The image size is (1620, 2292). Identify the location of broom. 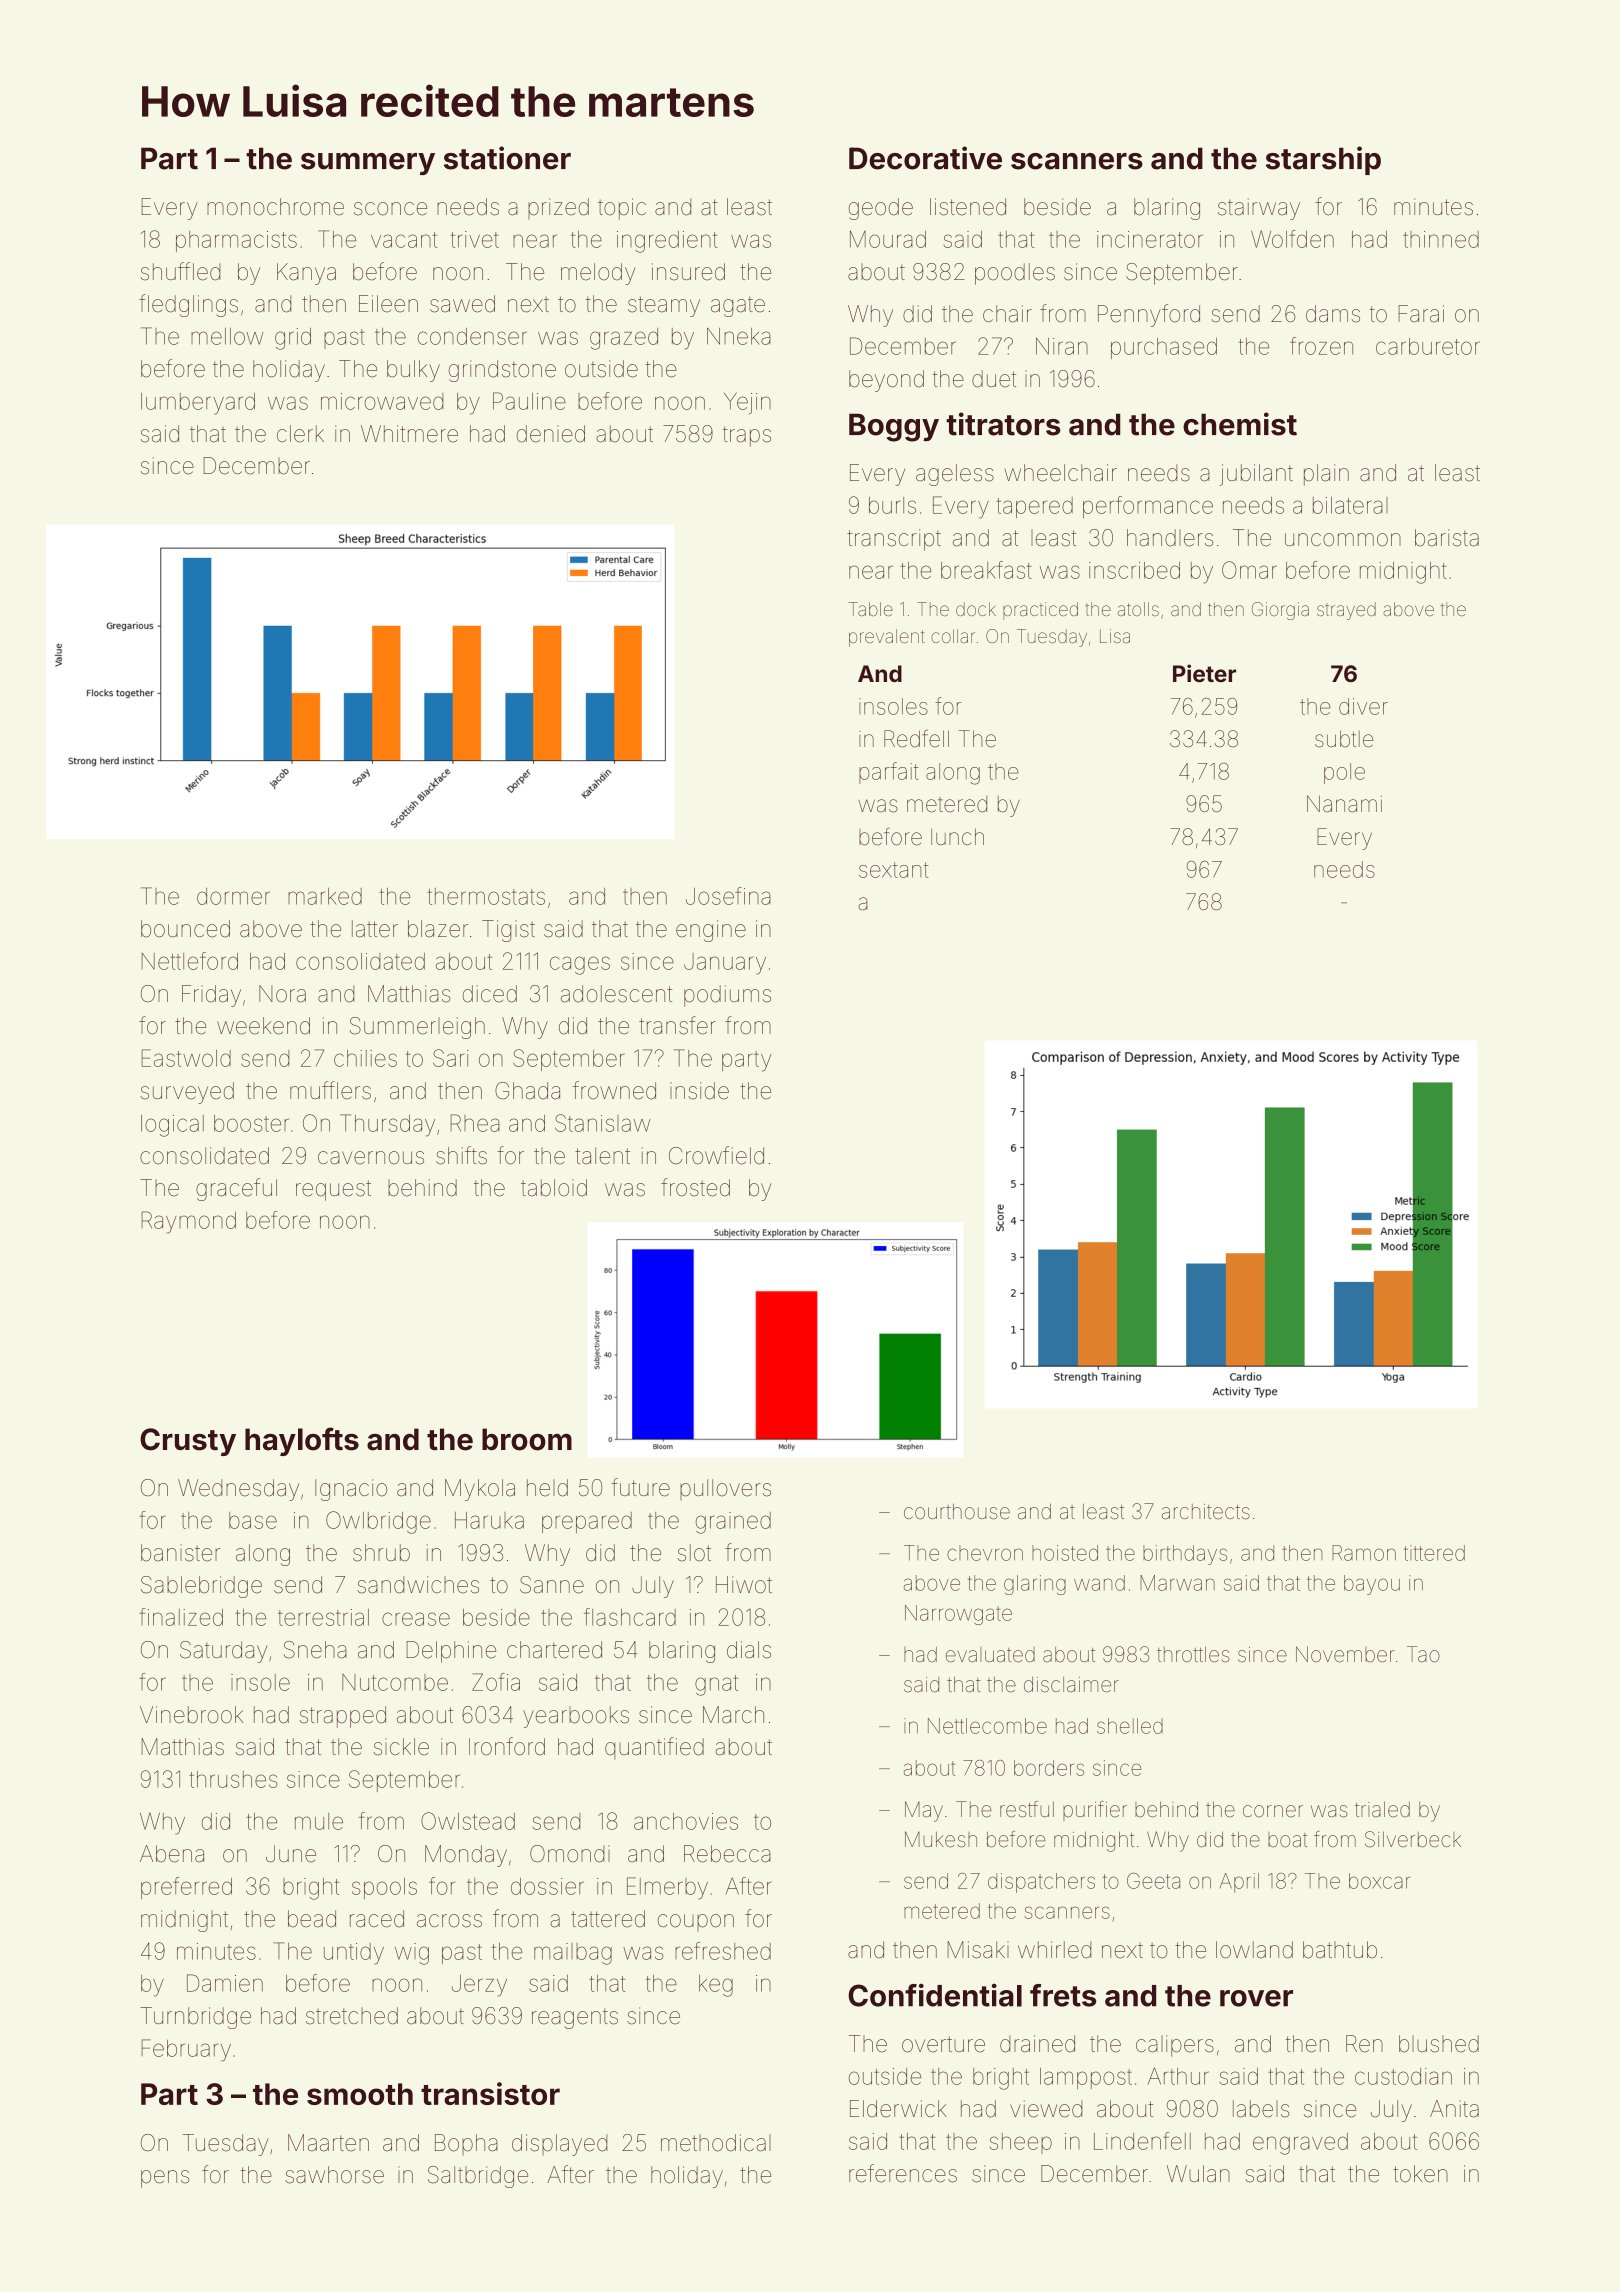
(527, 1439).
